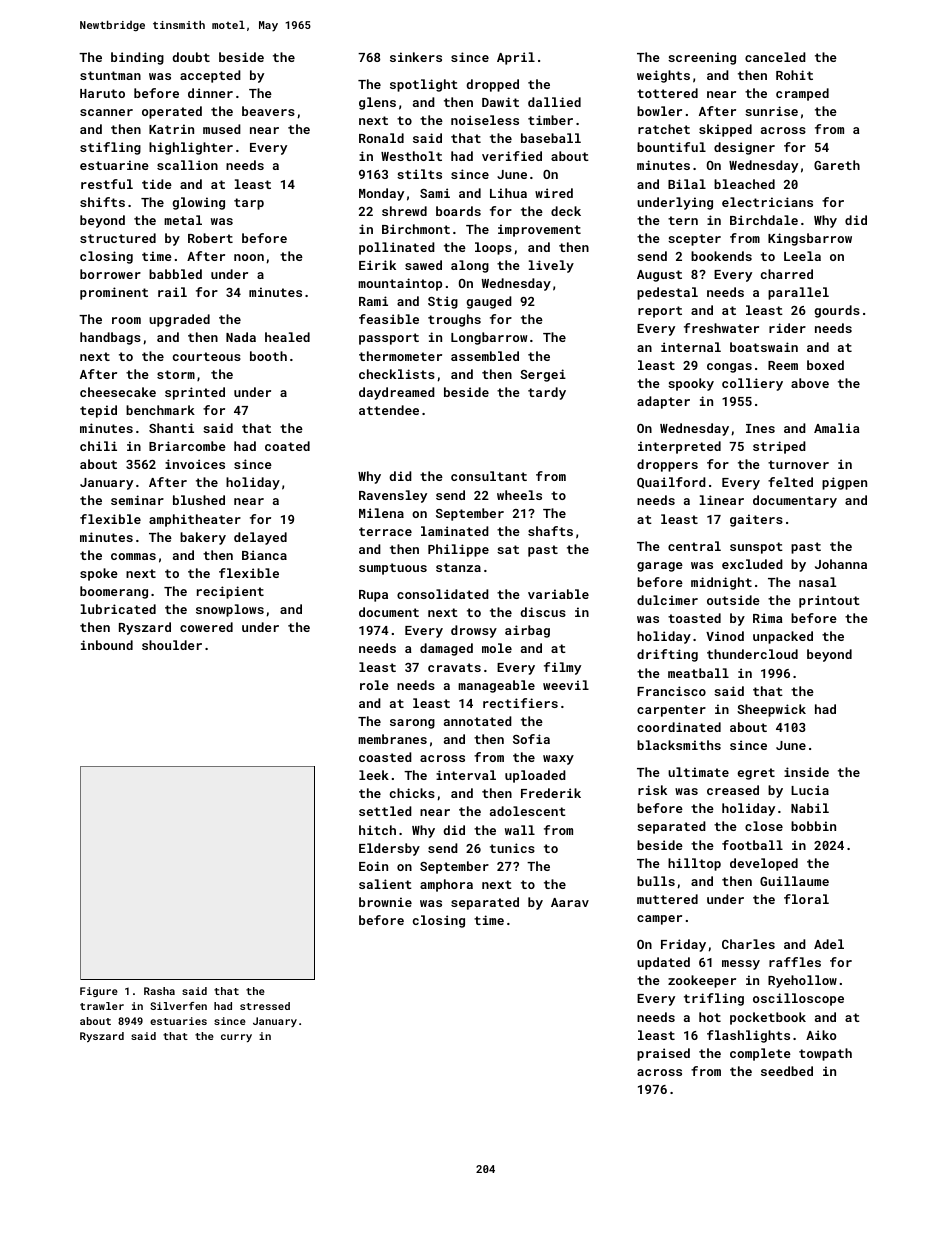  What do you see at coordinates (374, 775) in the page?
I see `leek` at bounding box center [374, 775].
